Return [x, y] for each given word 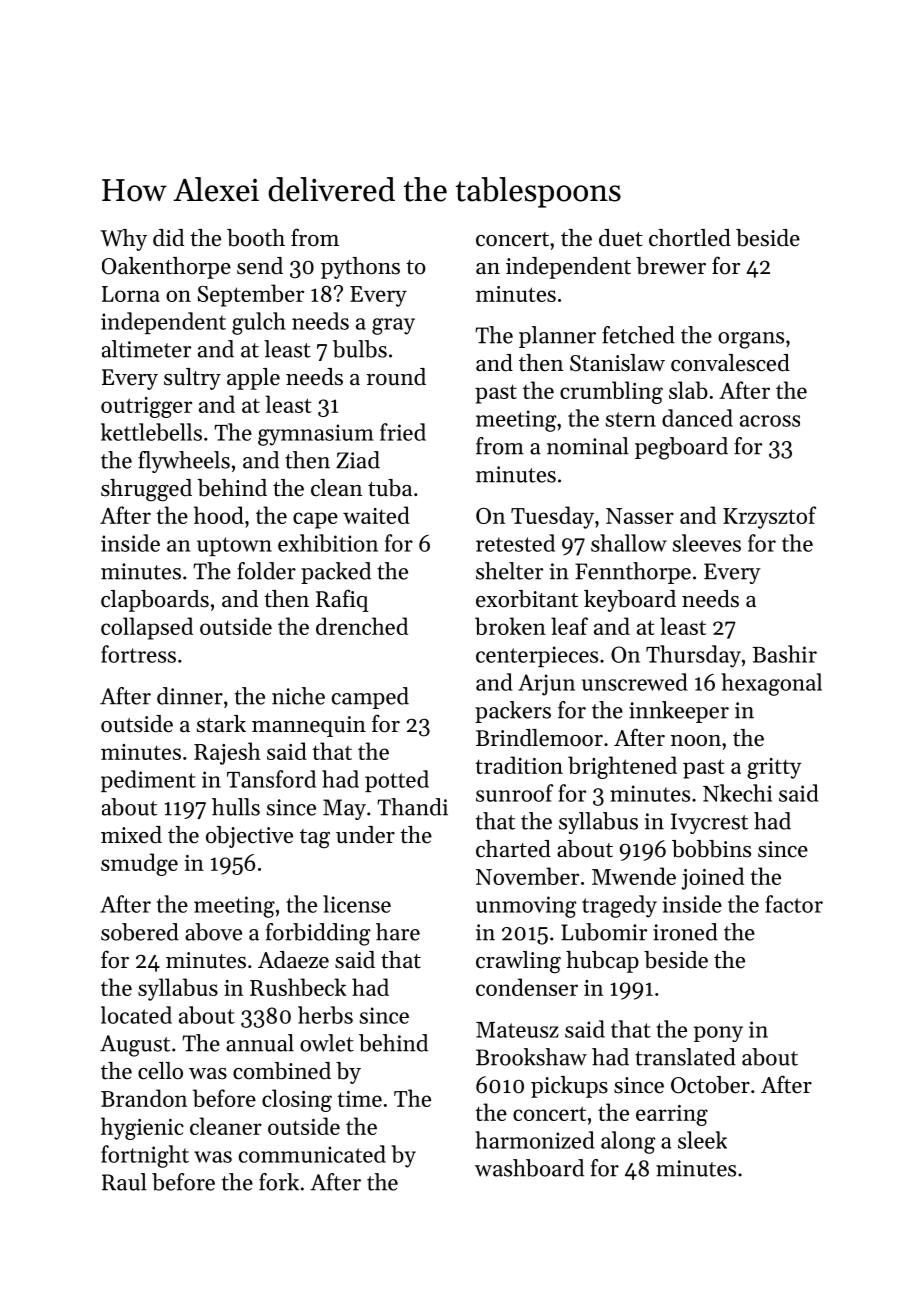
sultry [192, 379]
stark [221, 724]
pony [718, 1034]
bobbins [711, 849]
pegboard [681, 448]
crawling [518, 962]
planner [557, 337]
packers [513, 712]
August [135, 1046]
